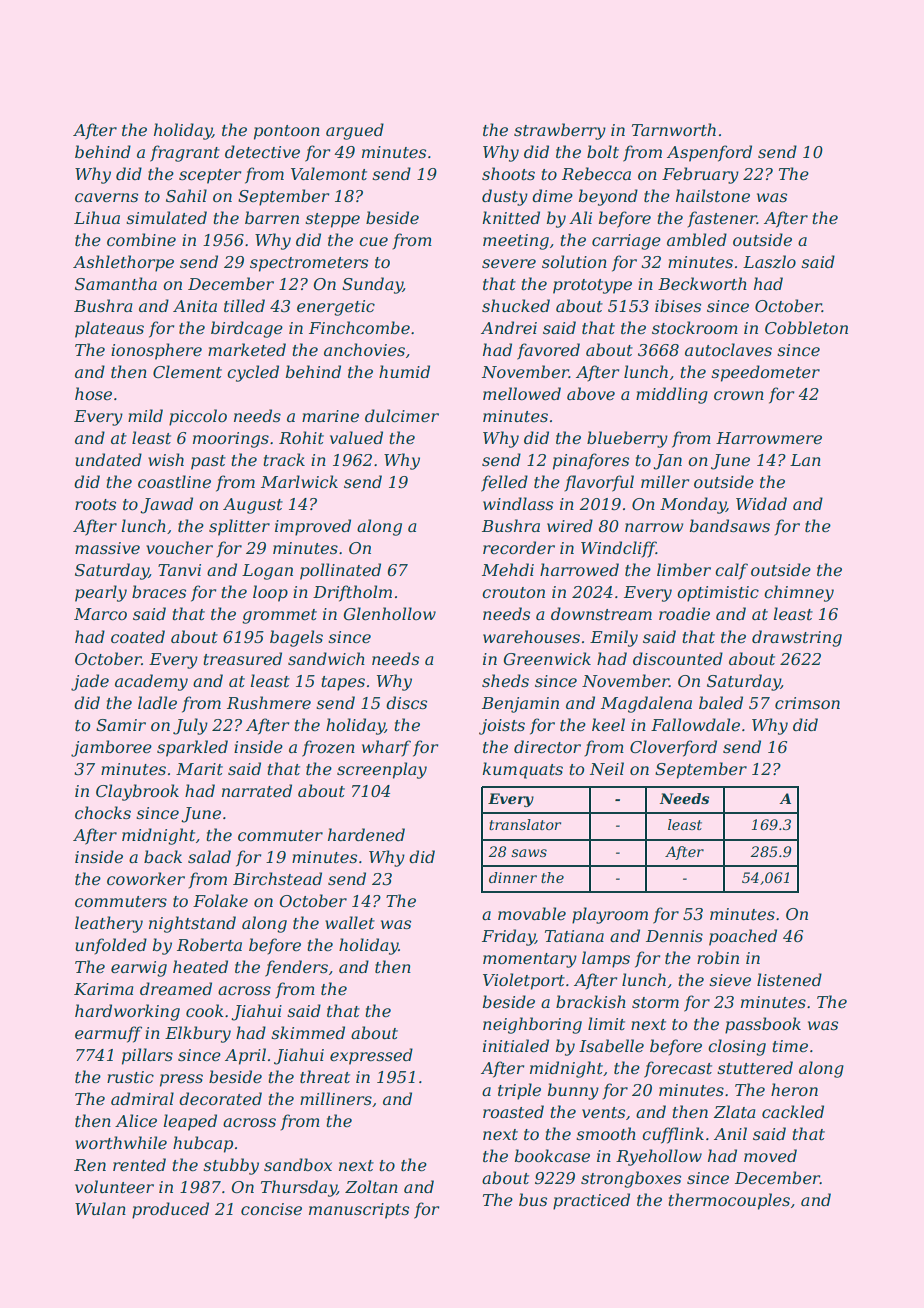  What do you see at coordinates (355, 131) in the screenshot?
I see `argued` at bounding box center [355, 131].
